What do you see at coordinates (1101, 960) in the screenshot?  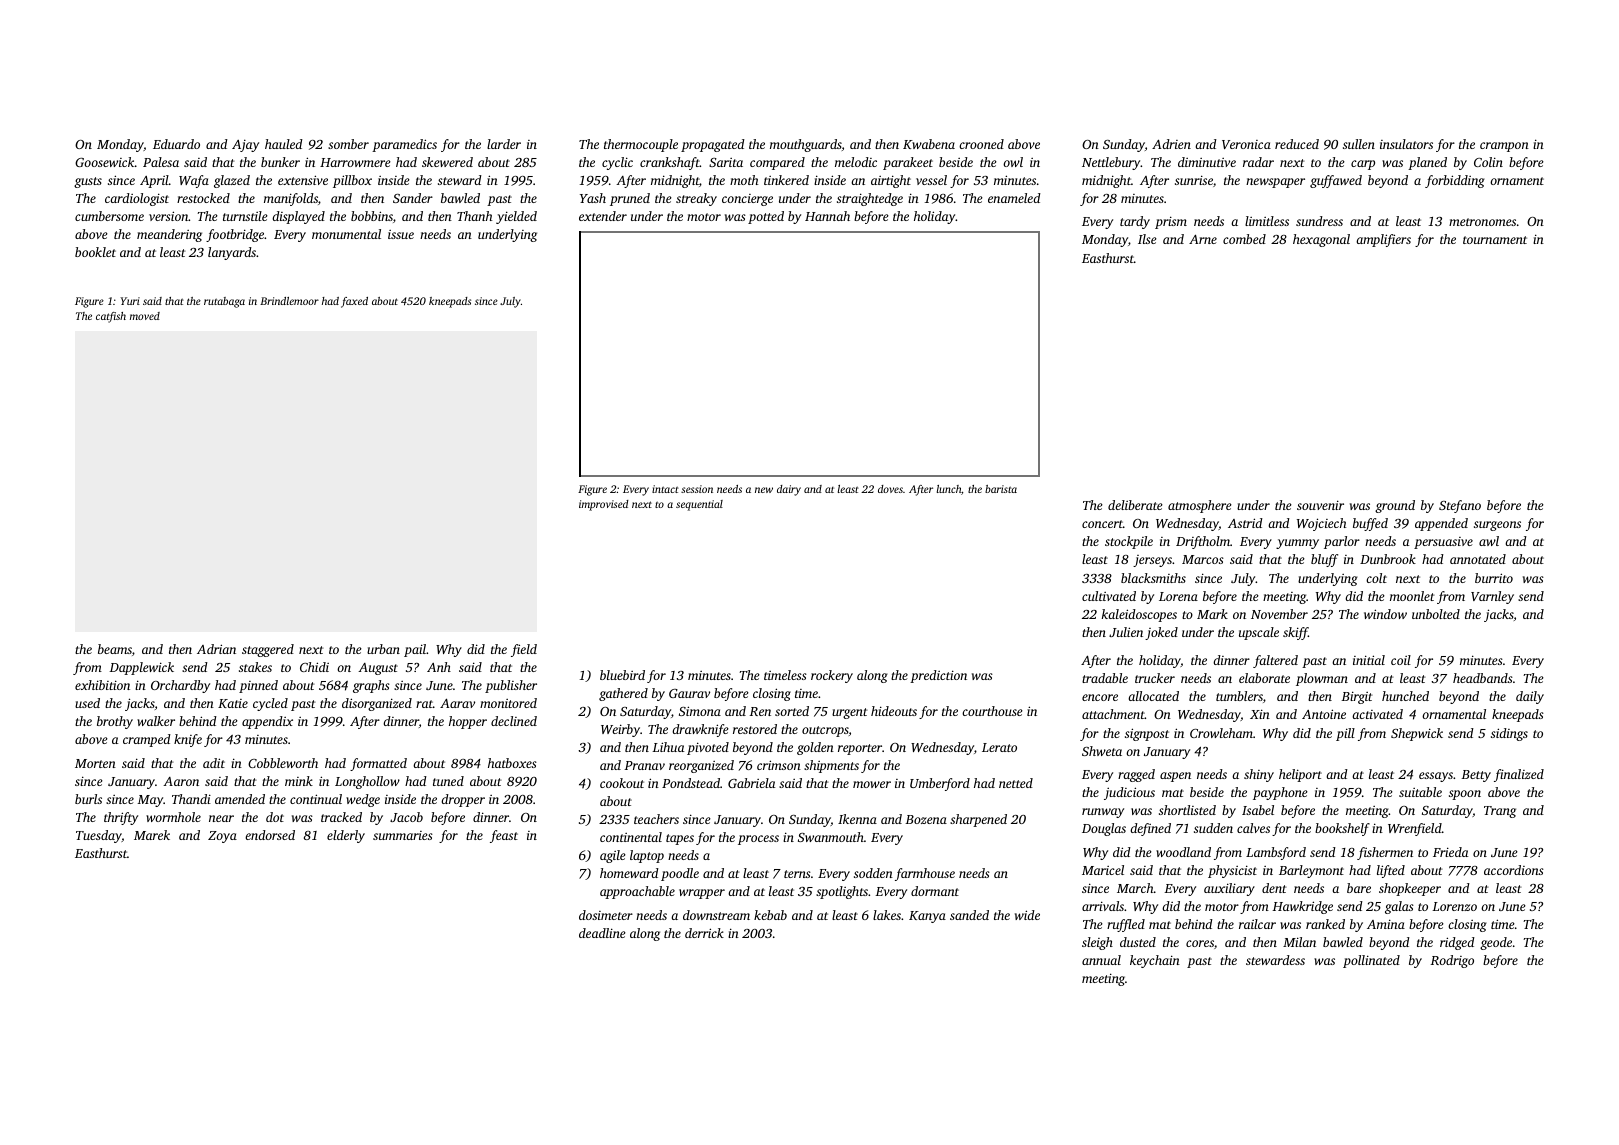 I see `annual` at bounding box center [1101, 960].
